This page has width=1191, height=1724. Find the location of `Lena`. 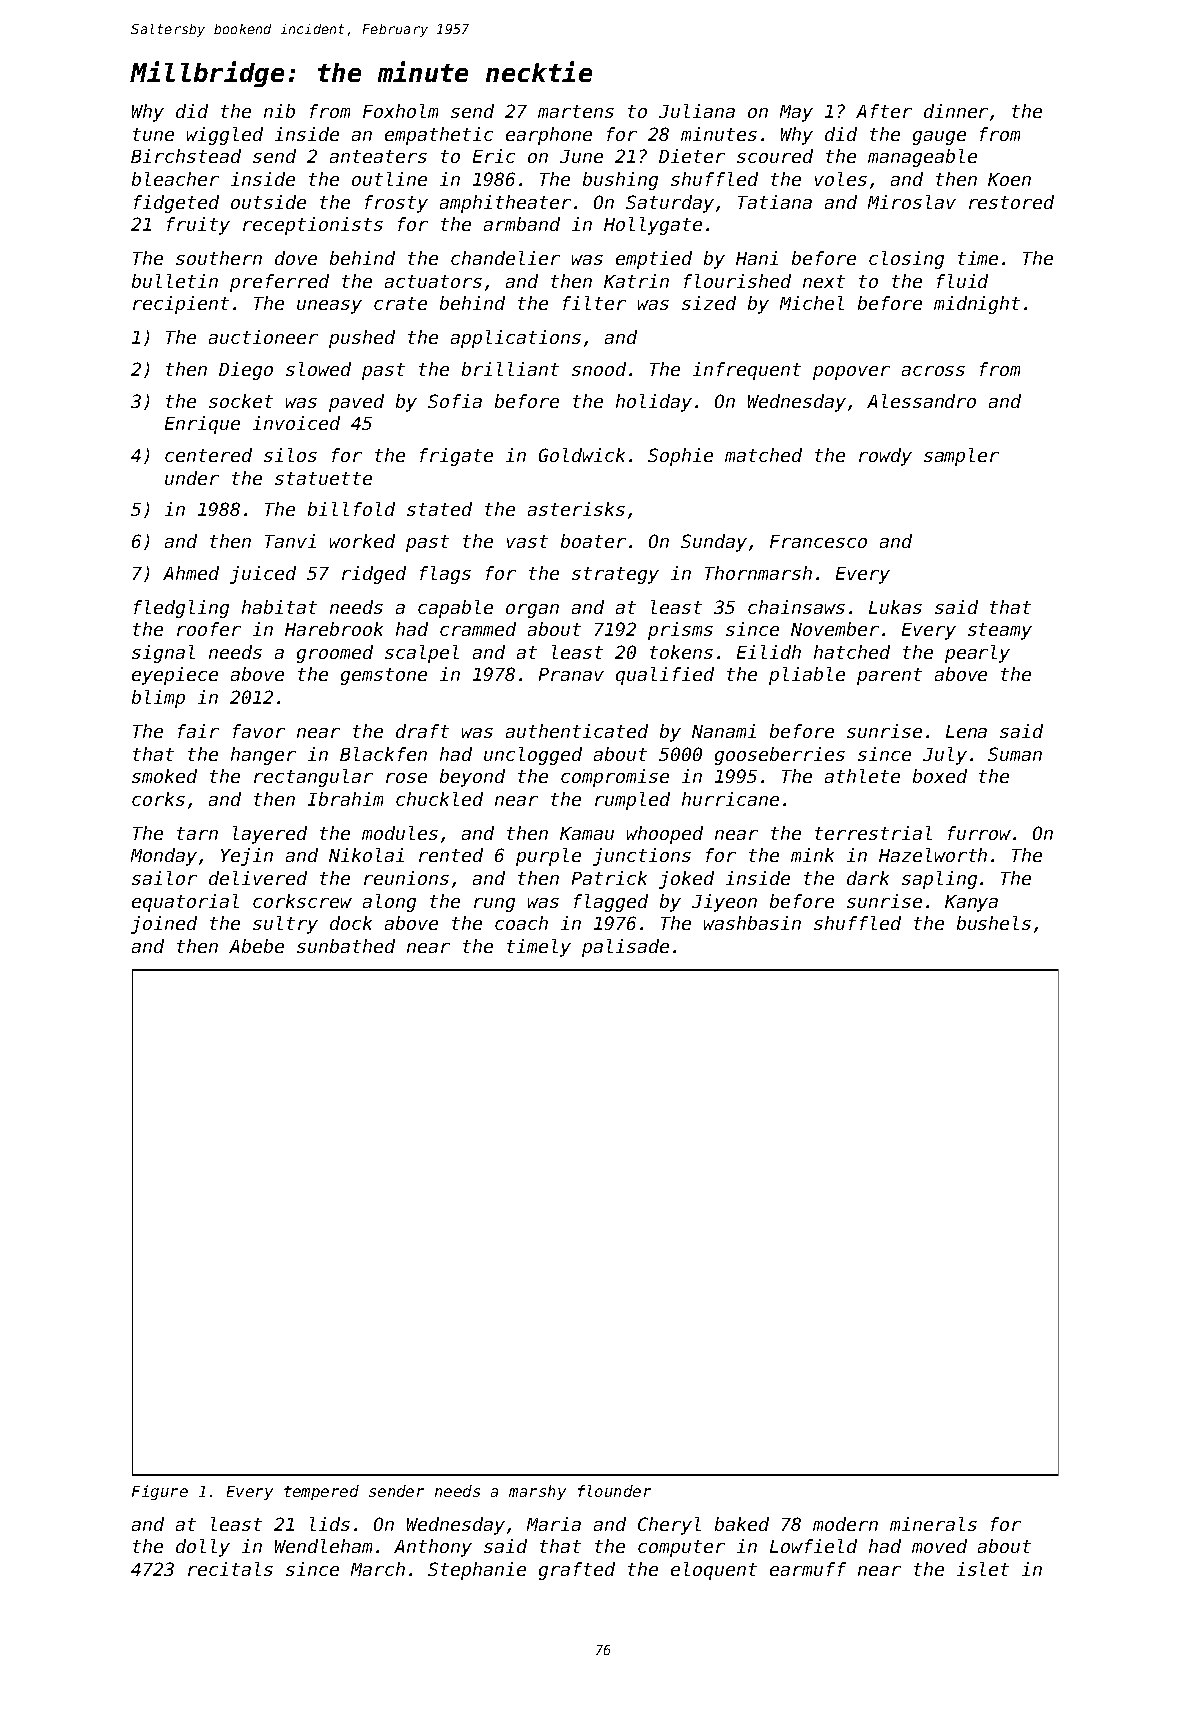

Lena is located at coordinates (966, 731).
